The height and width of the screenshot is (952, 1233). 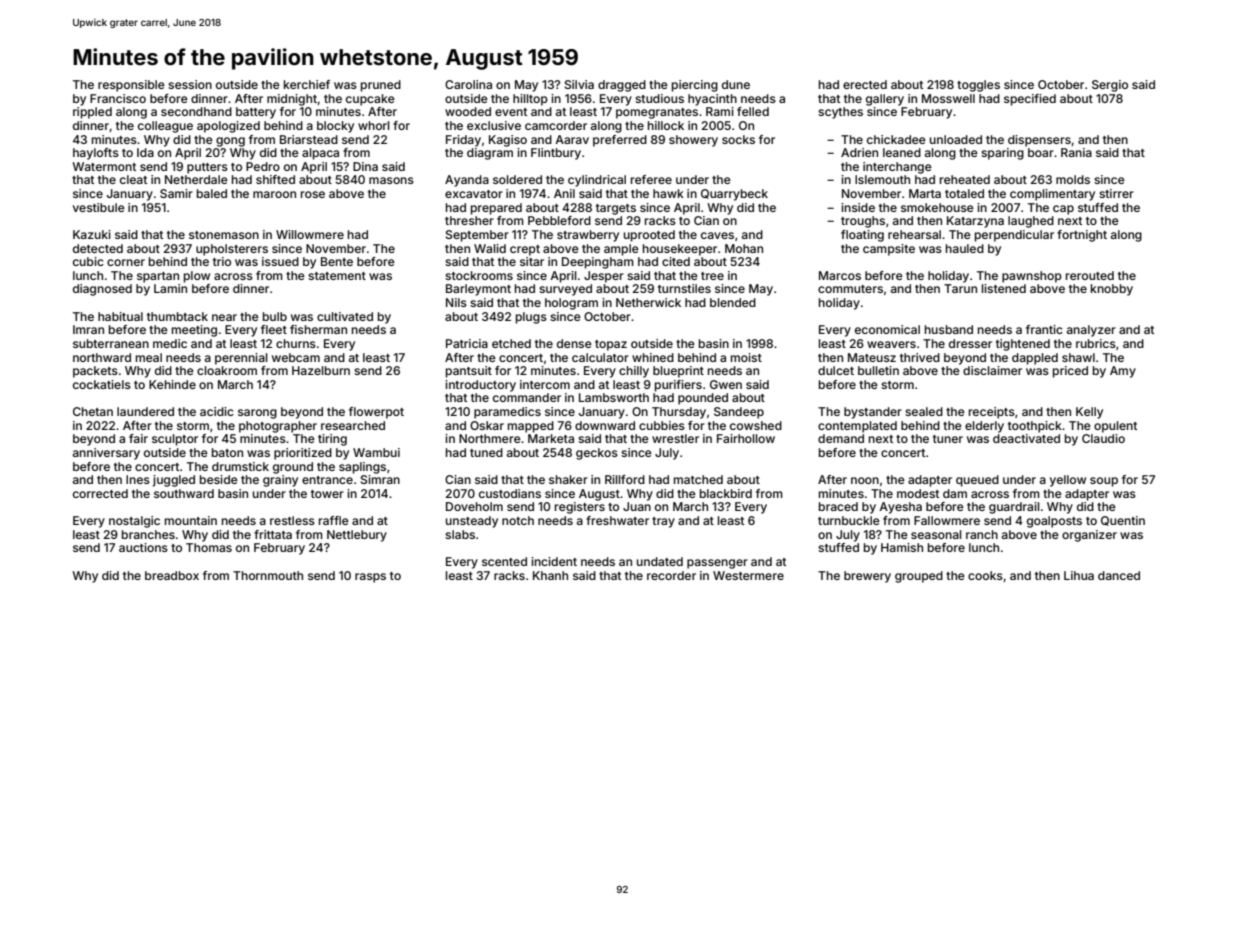 I want to click on Khanh, so click(x=550, y=575).
